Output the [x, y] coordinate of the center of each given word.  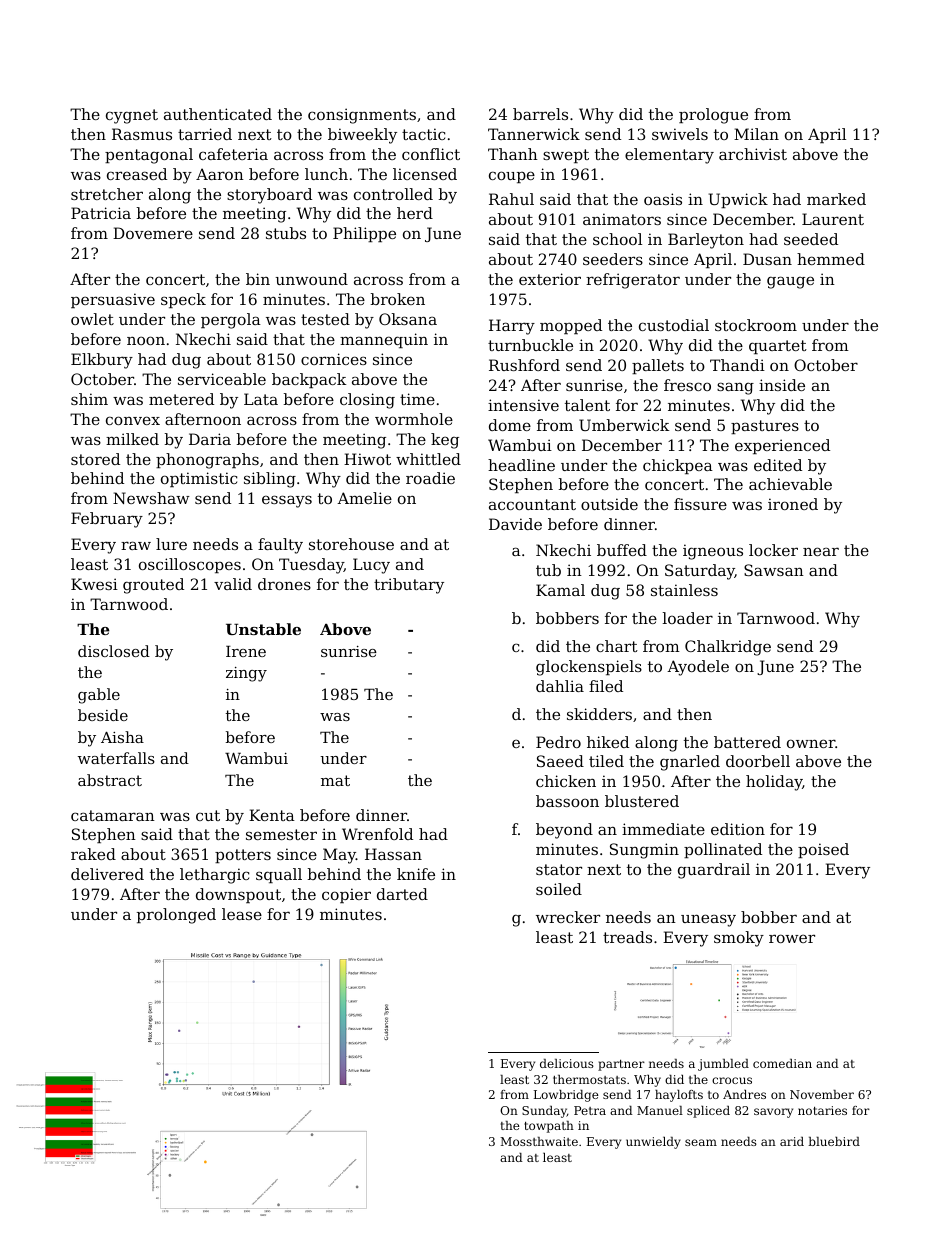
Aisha [122, 737]
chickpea [678, 466]
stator [559, 869]
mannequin [384, 340]
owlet [92, 319]
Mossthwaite [539, 1141]
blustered [642, 801]
